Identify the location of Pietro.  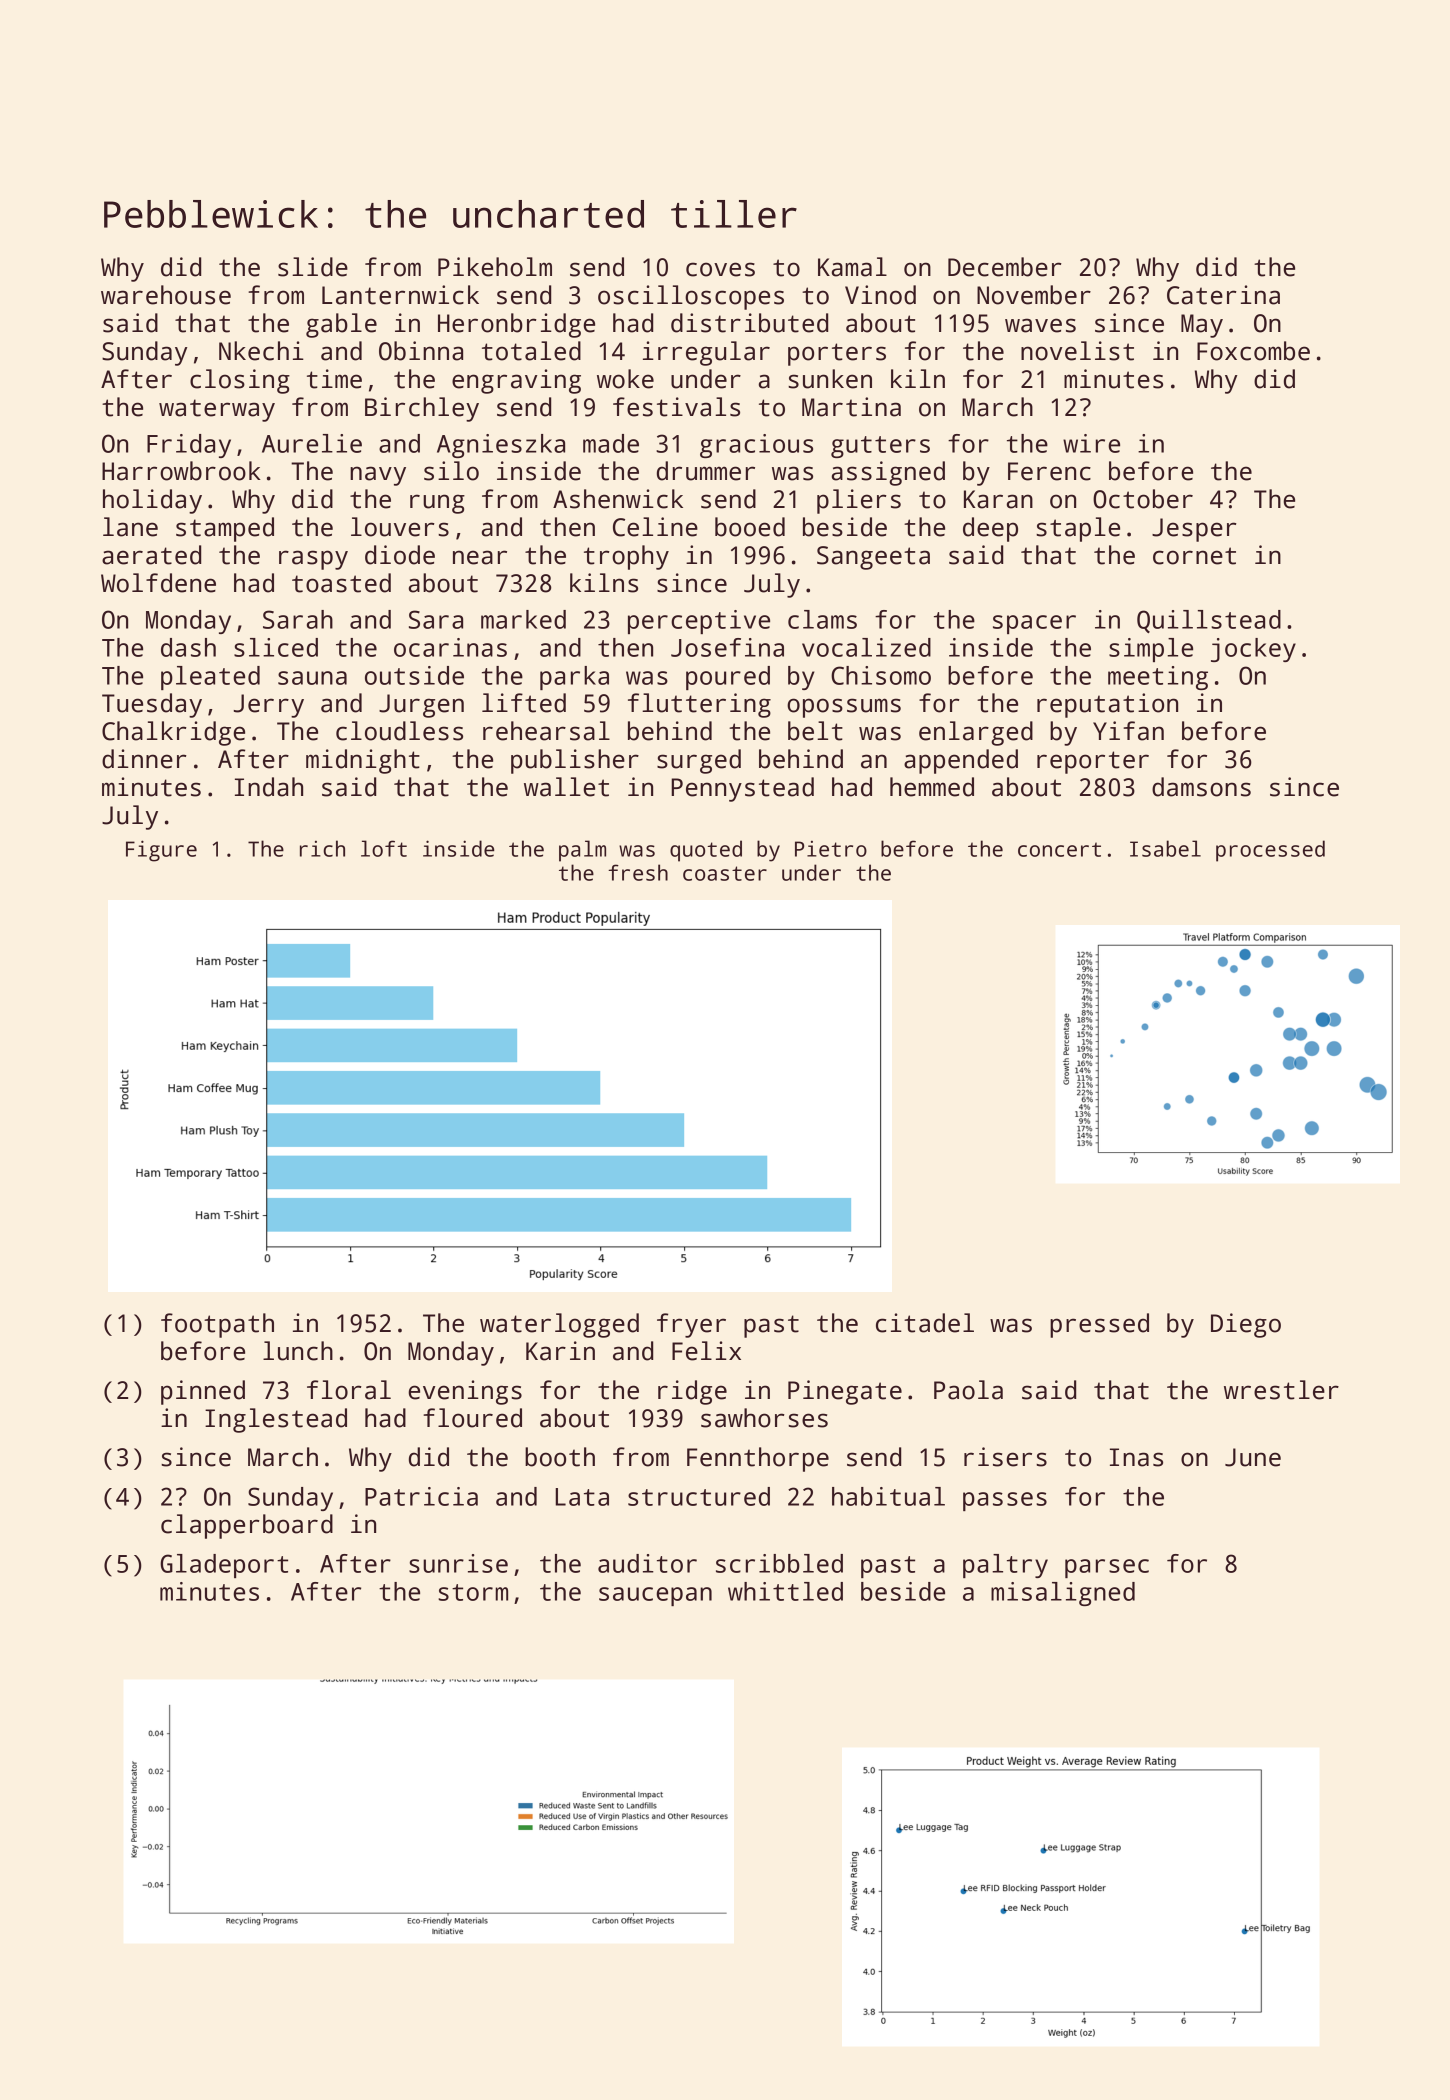
(831, 849).
